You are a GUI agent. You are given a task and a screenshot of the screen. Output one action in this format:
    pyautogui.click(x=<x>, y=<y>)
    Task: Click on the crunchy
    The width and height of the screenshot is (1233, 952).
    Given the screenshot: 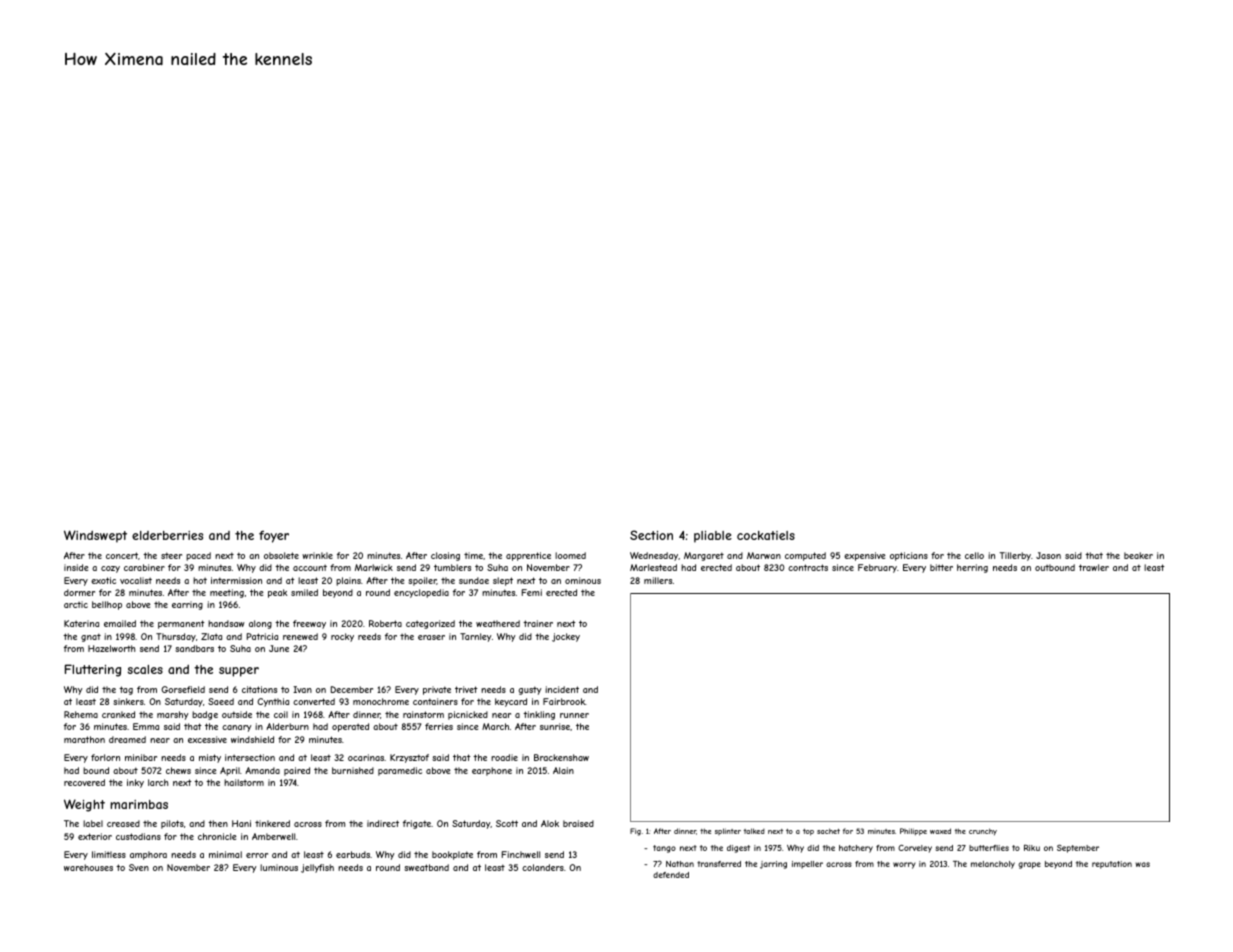 What is the action you would take?
    pyautogui.click(x=983, y=831)
